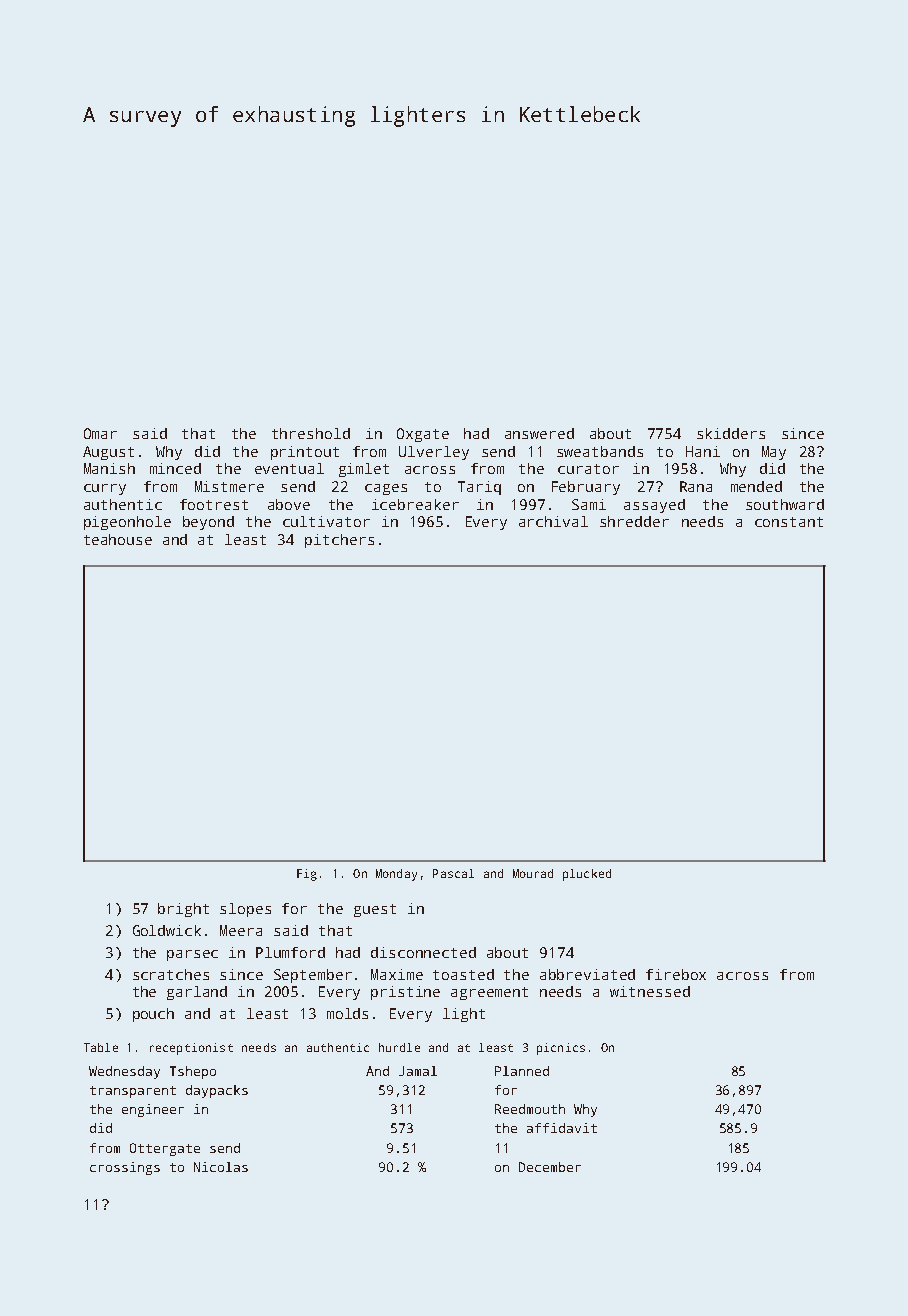 The width and height of the document is (908, 1316). I want to click on Nicolas, so click(221, 1167).
